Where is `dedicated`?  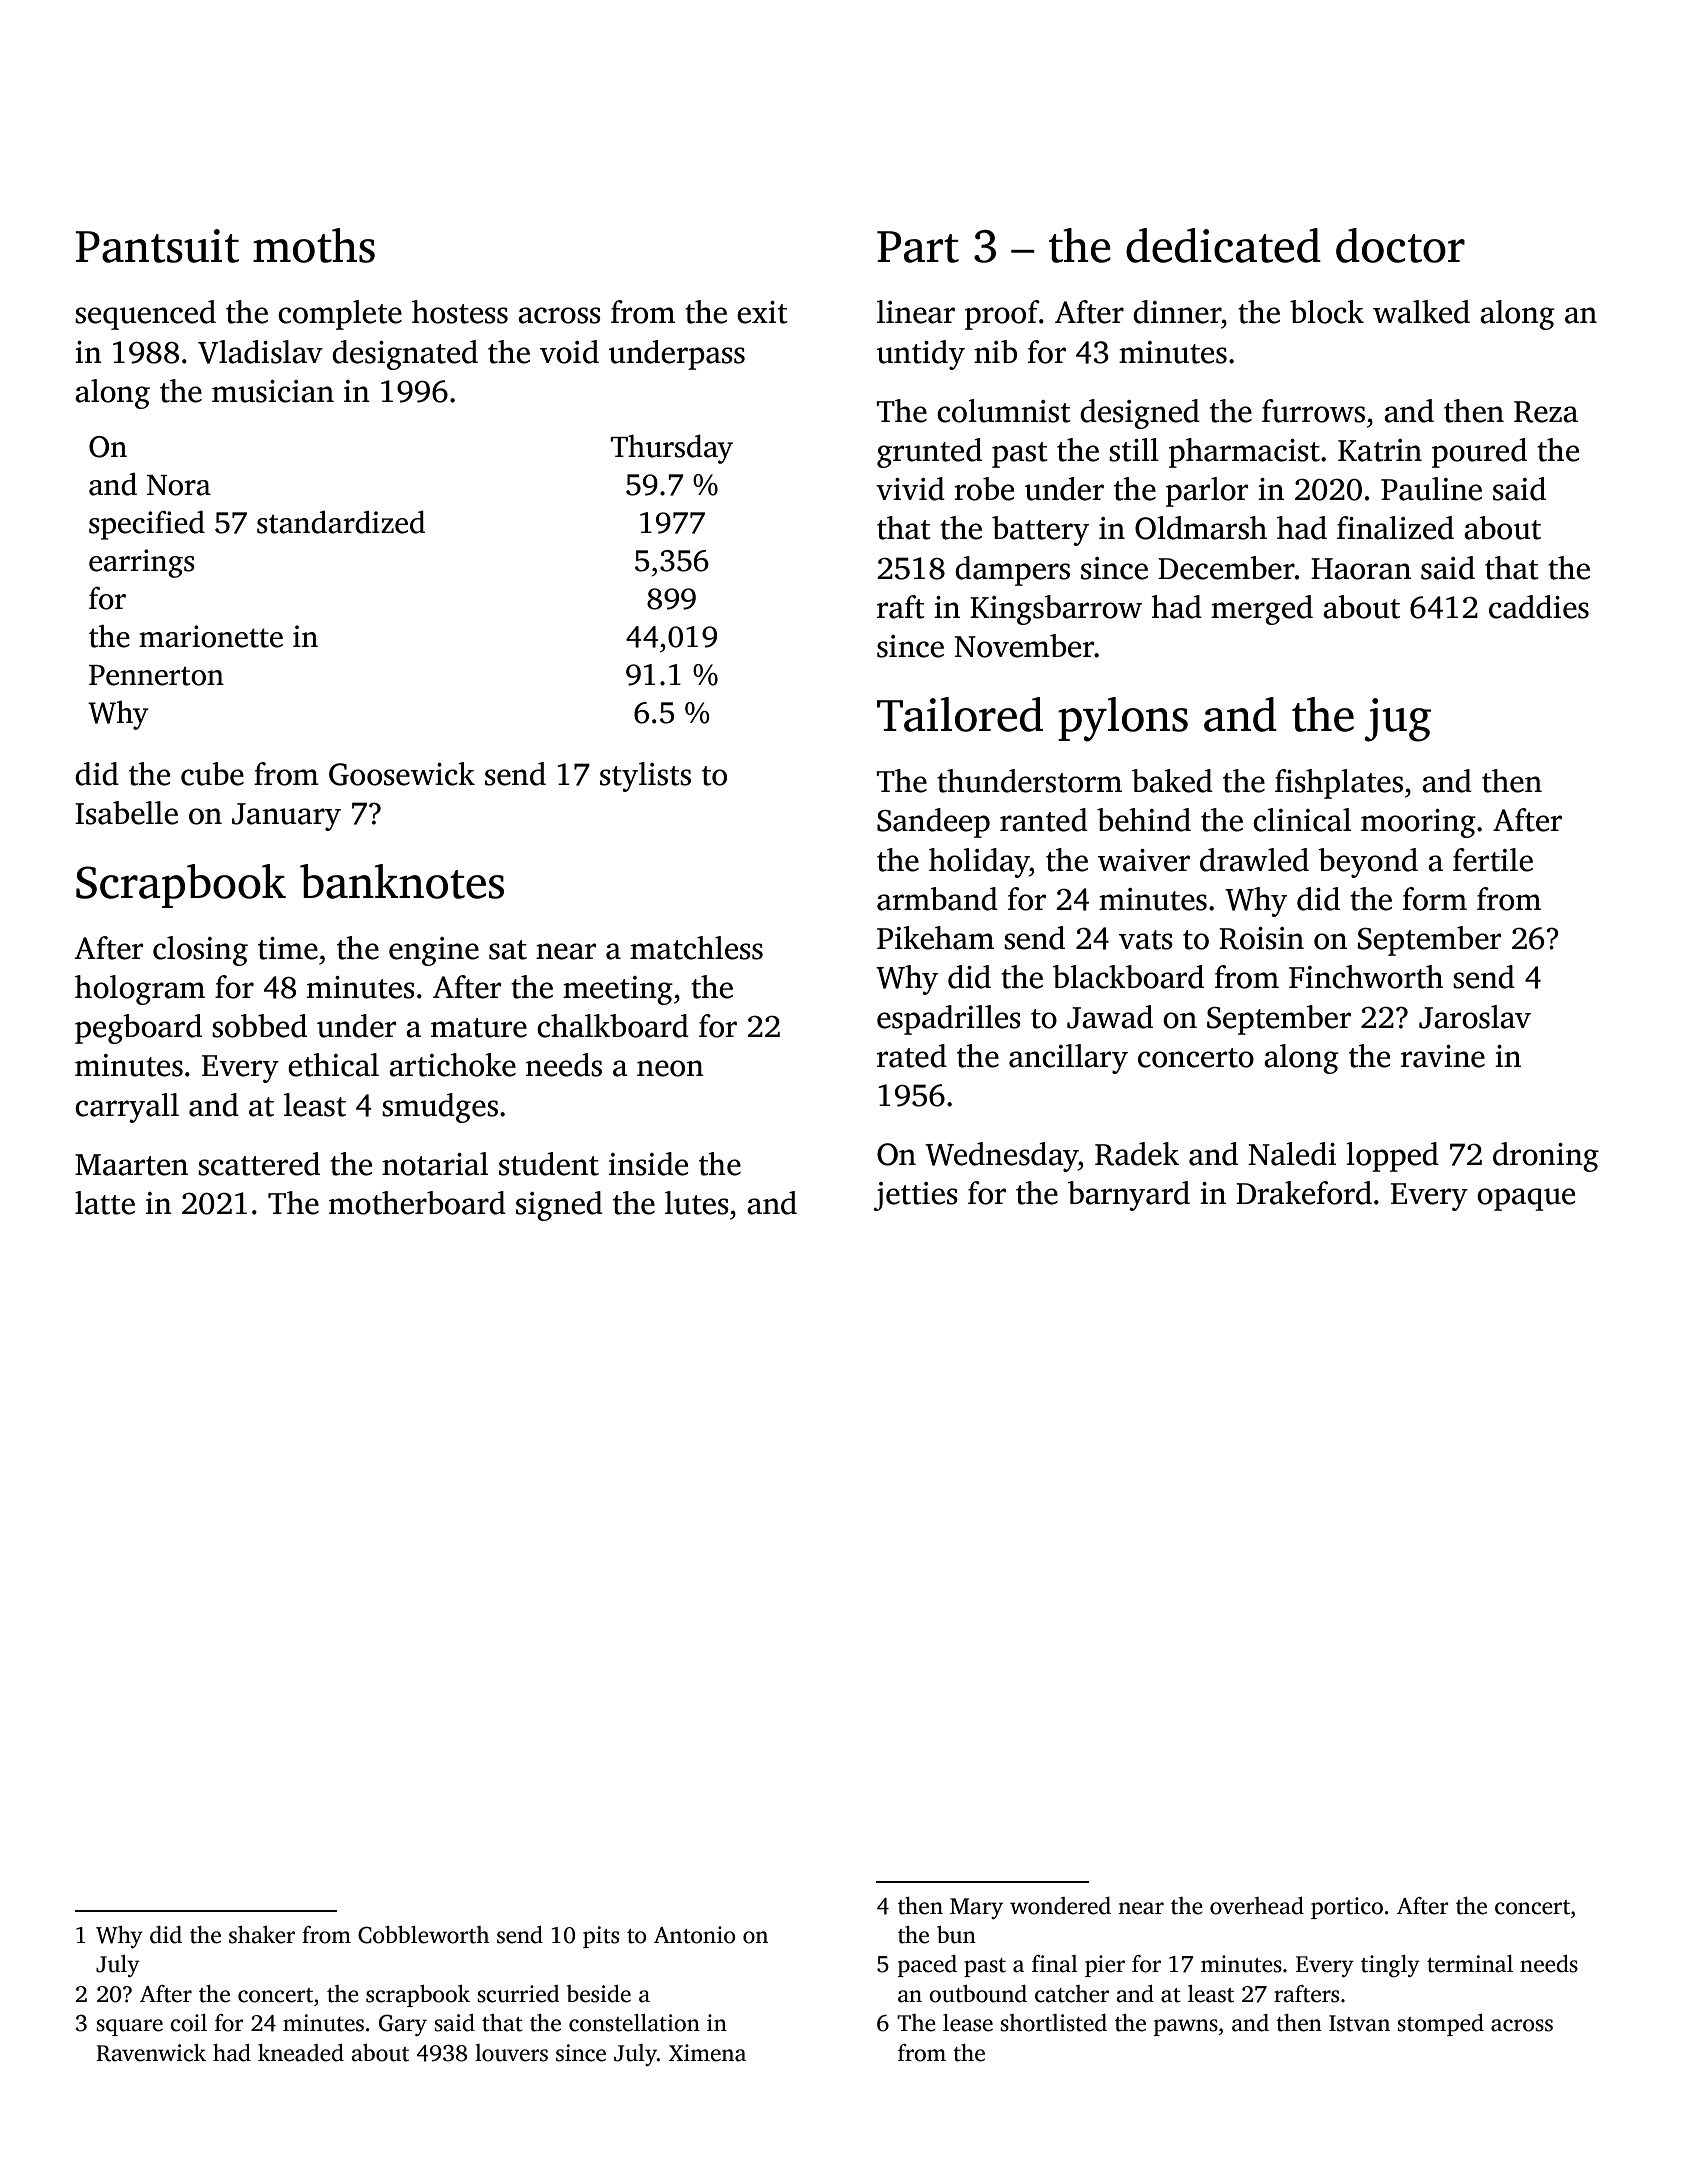
dedicated is located at coordinates (1223, 245).
